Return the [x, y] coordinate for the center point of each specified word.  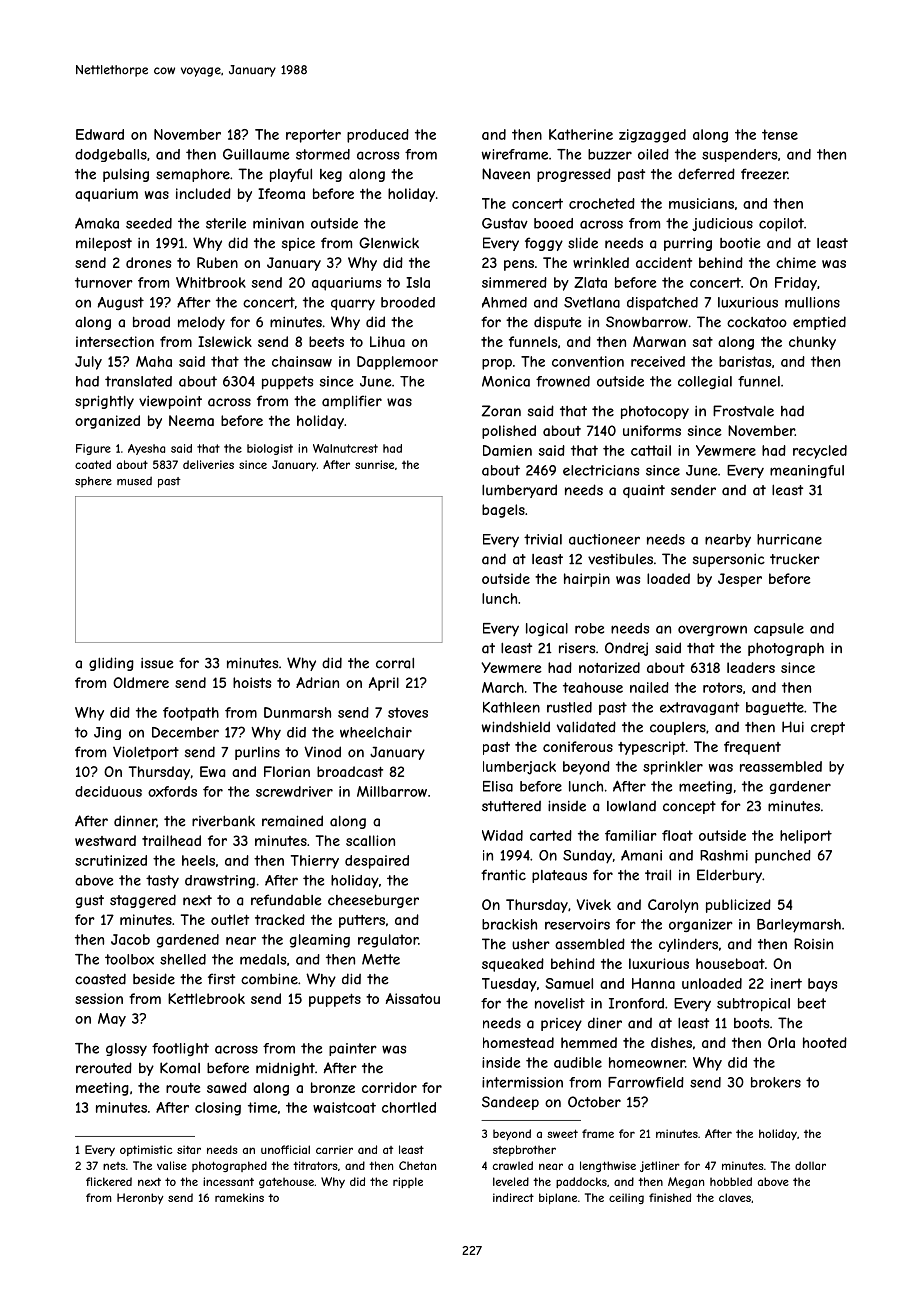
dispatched [662, 303]
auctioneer [604, 539]
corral [395, 663]
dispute [557, 323]
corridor [389, 1087]
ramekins [239, 1197]
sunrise [374, 464]
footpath [191, 714]
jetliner [660, 1166]
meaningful [807, 471]
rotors [722, 687]
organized [107, 422]
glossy [126, 1049]
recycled [820, 452]
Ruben [217, 262]
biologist [270, 449]
